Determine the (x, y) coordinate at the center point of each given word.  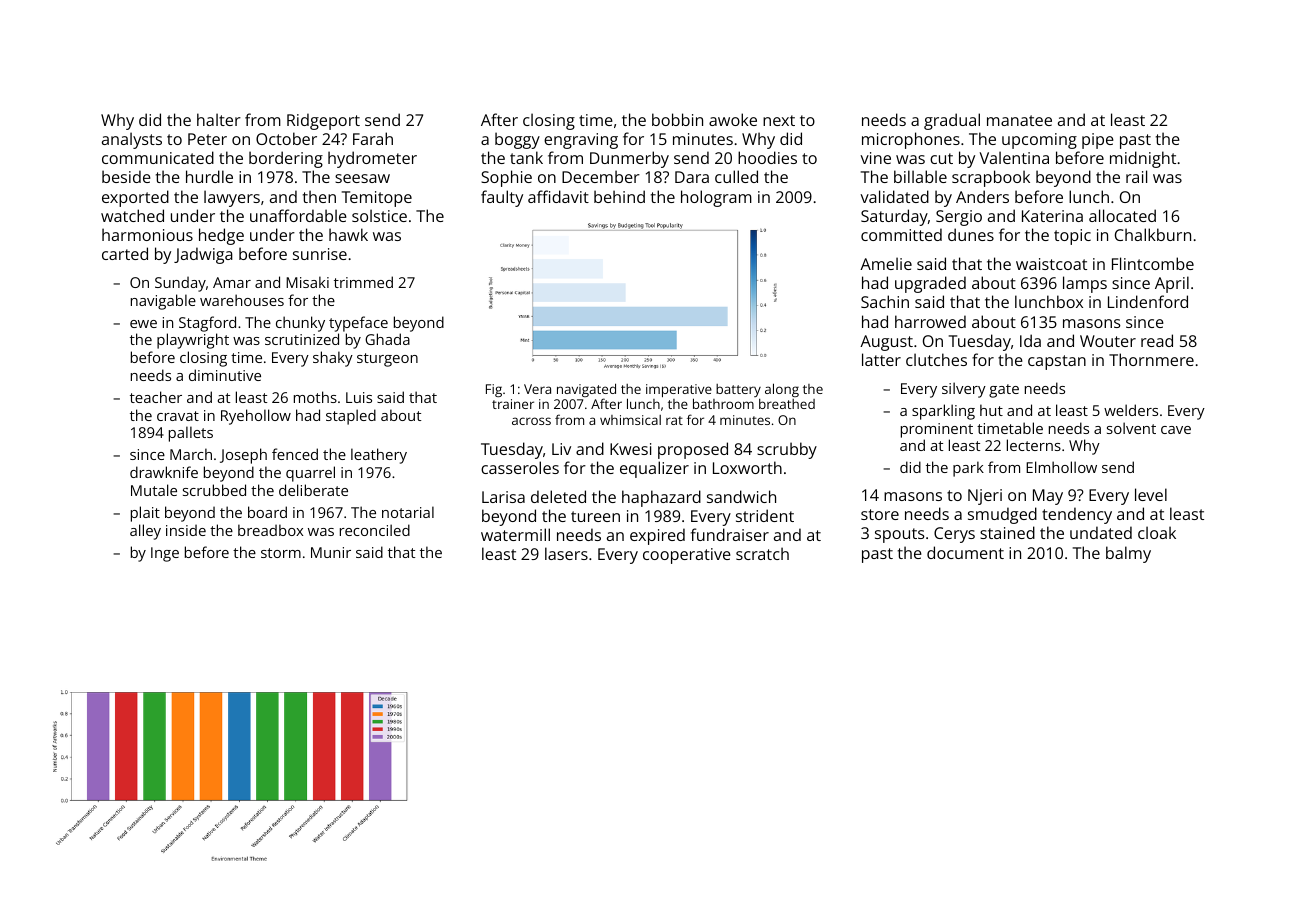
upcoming (1039, 141)
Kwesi (630, 449)
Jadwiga (203, 255)
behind (619, 196)
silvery (964, 390)
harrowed (930, 321)
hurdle (209, 176)
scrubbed (214, 490)
